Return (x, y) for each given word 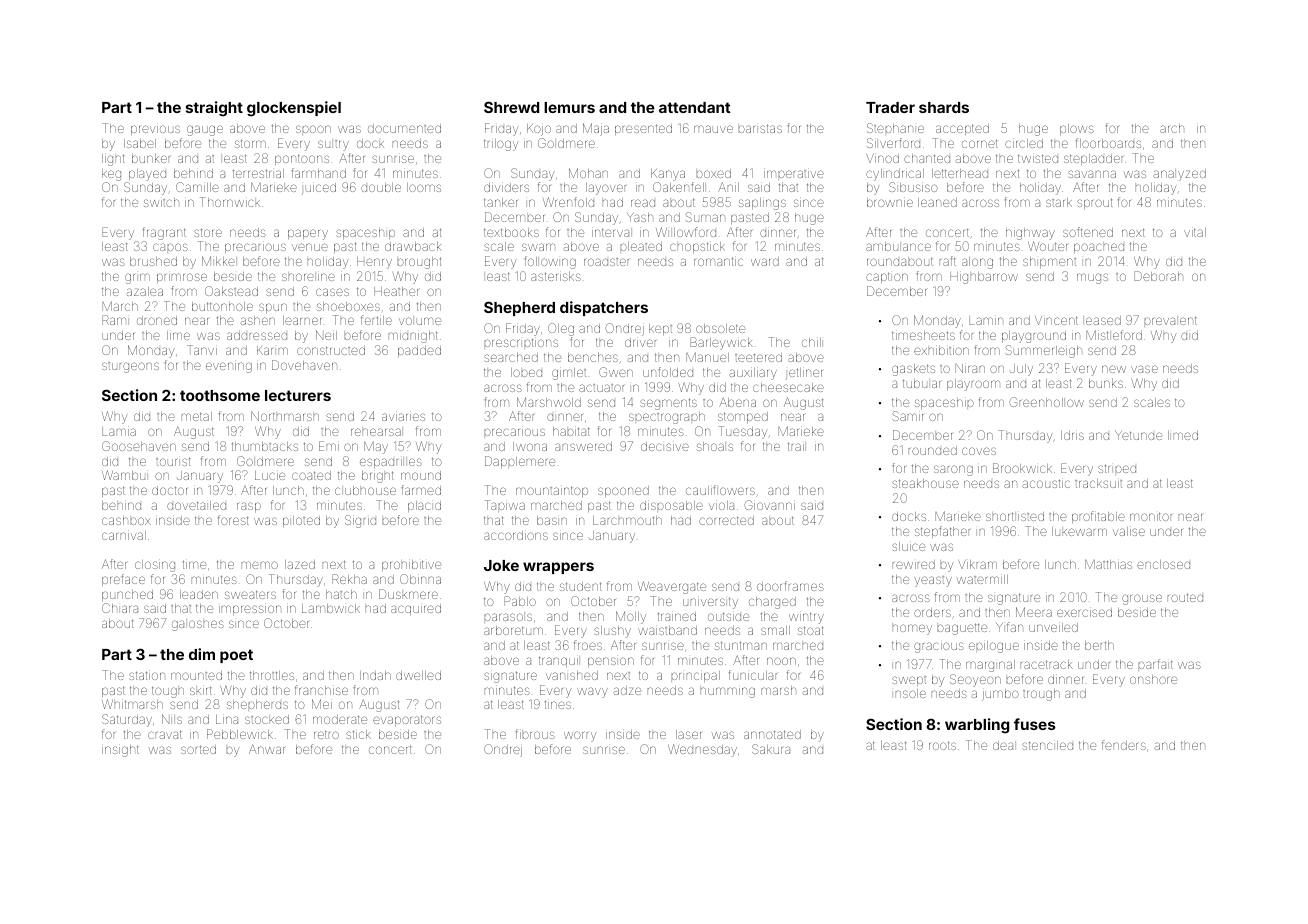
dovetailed (196, 505)
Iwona (530, 446)
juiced (319, 188)
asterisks (556, 276)
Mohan (588, 173)
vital (1195, 232)
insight (120, 751)
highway (1030, 234)
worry (580, 736)
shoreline (308, 277)
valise (1129, 531)
